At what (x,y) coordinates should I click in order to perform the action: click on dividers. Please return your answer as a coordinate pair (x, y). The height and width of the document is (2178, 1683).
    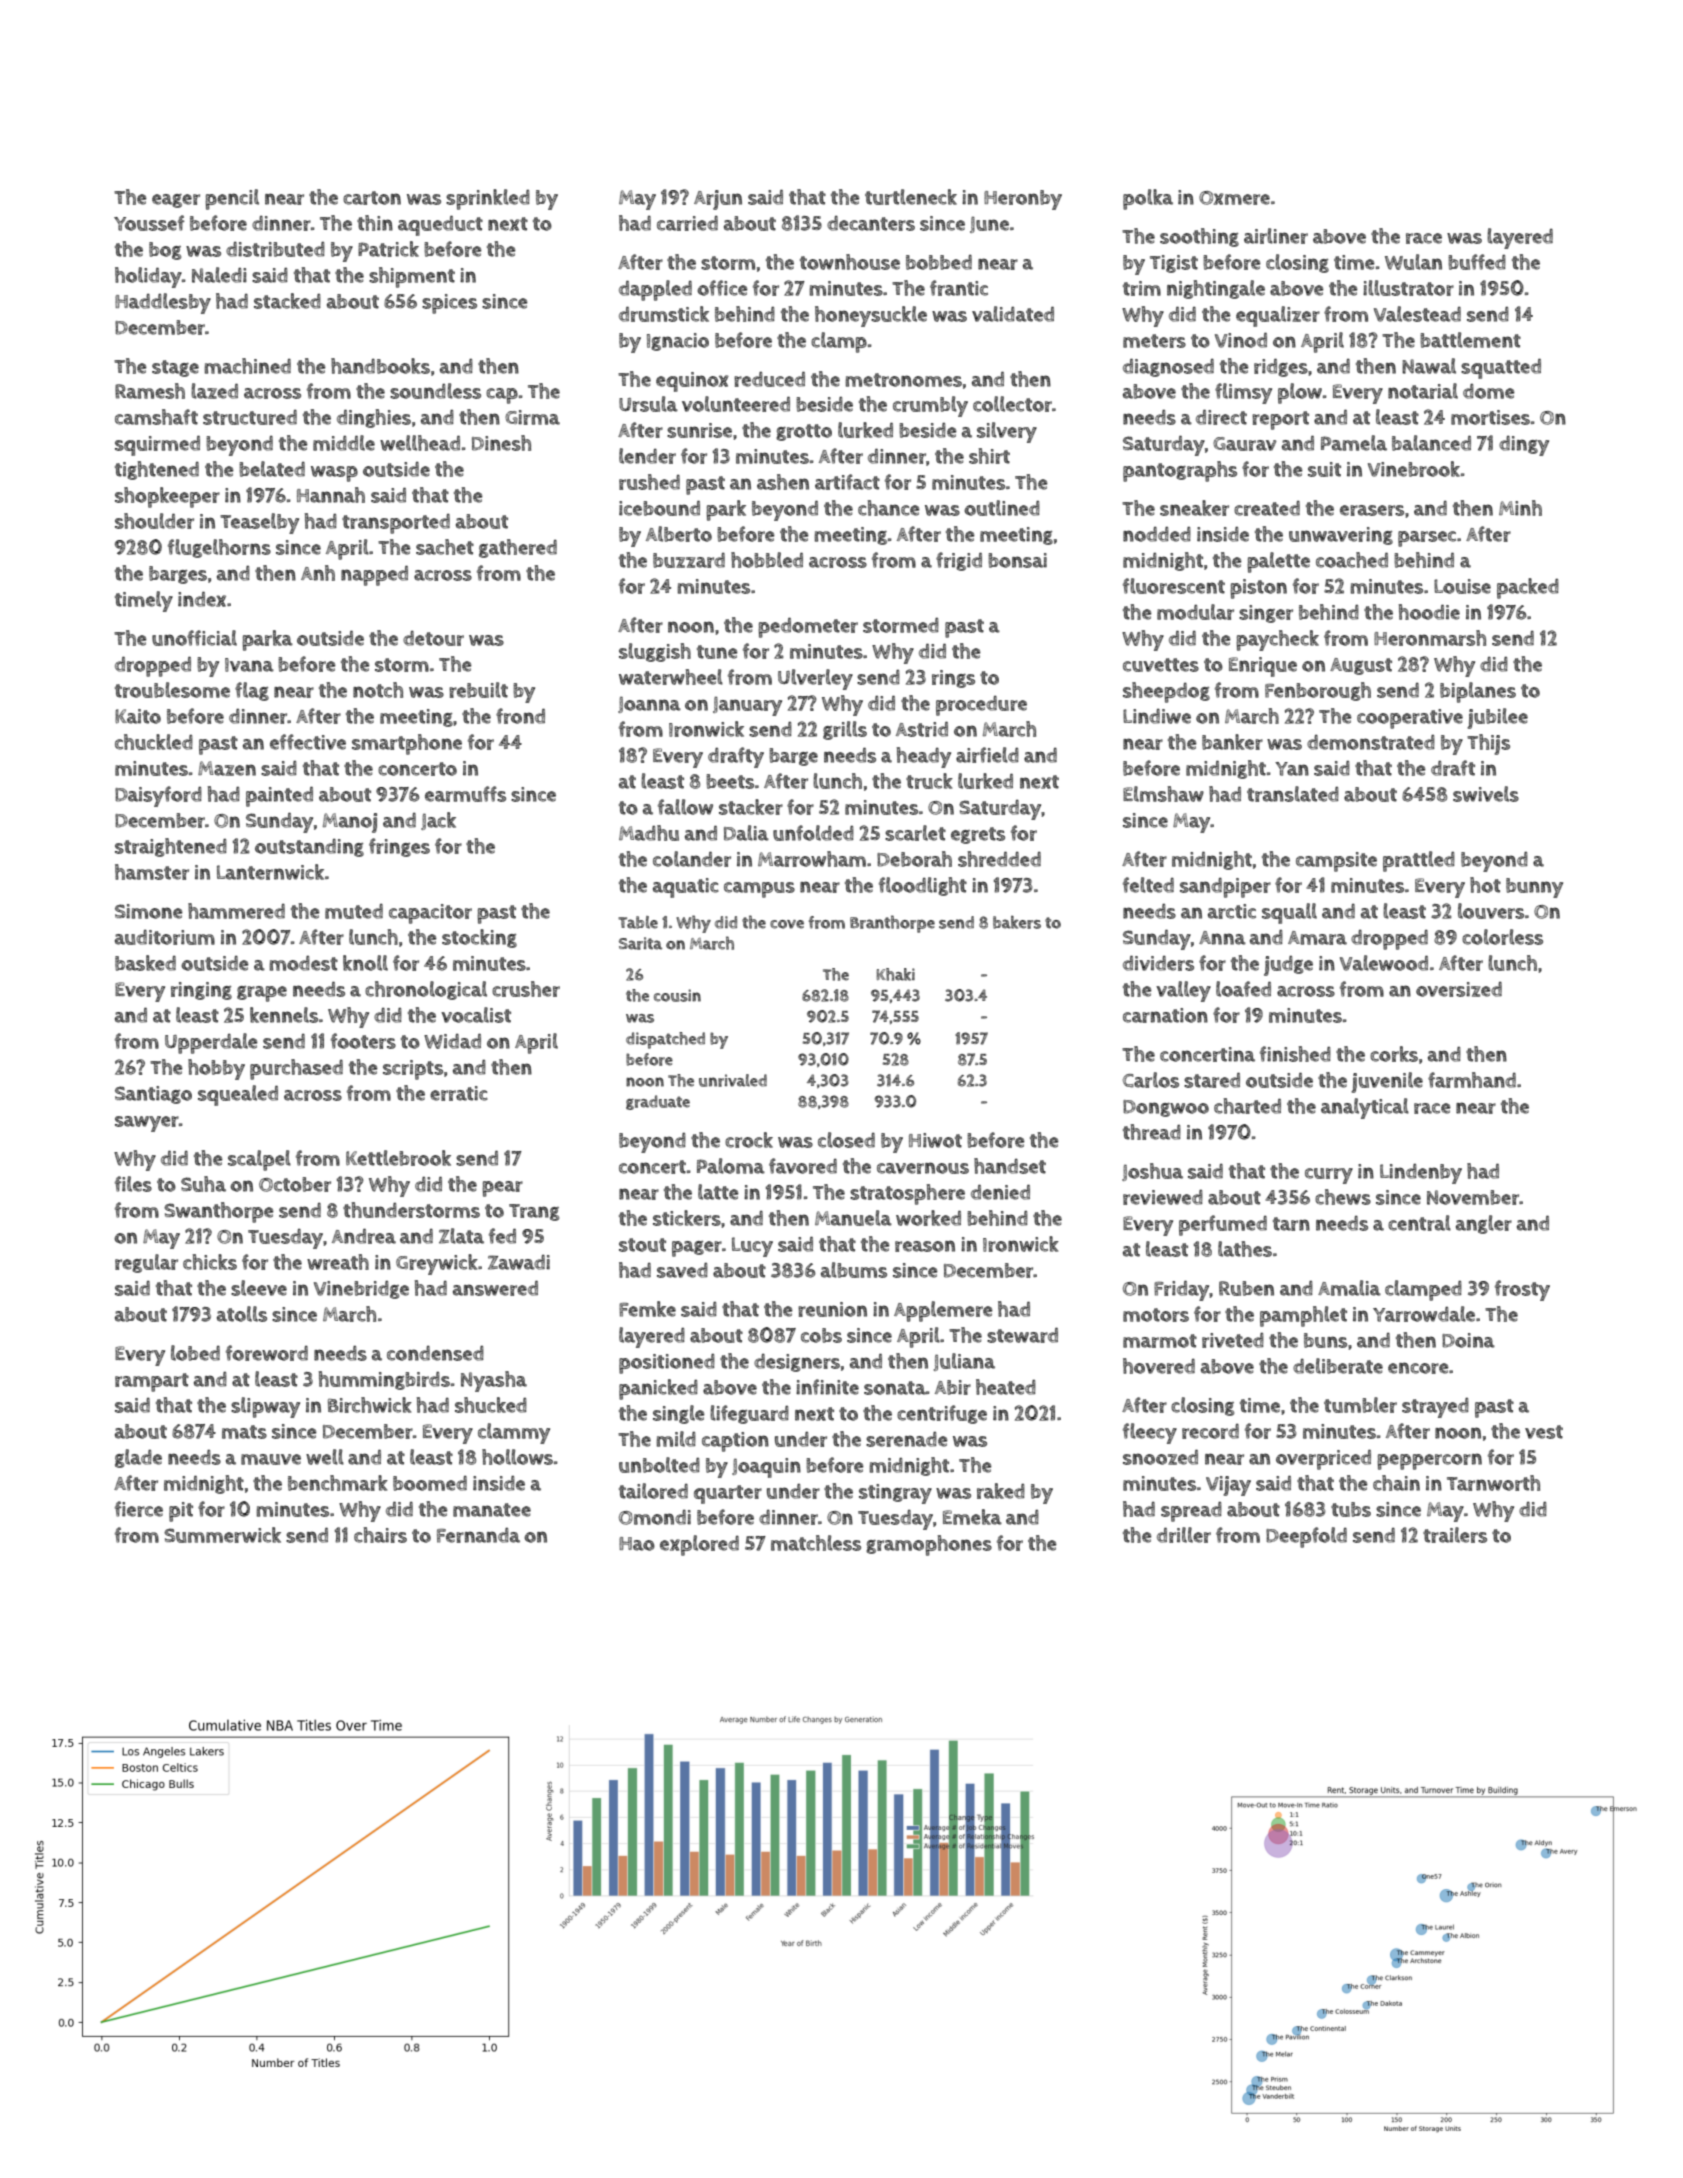
    Looking at the image, I should click on (1158, 963).
